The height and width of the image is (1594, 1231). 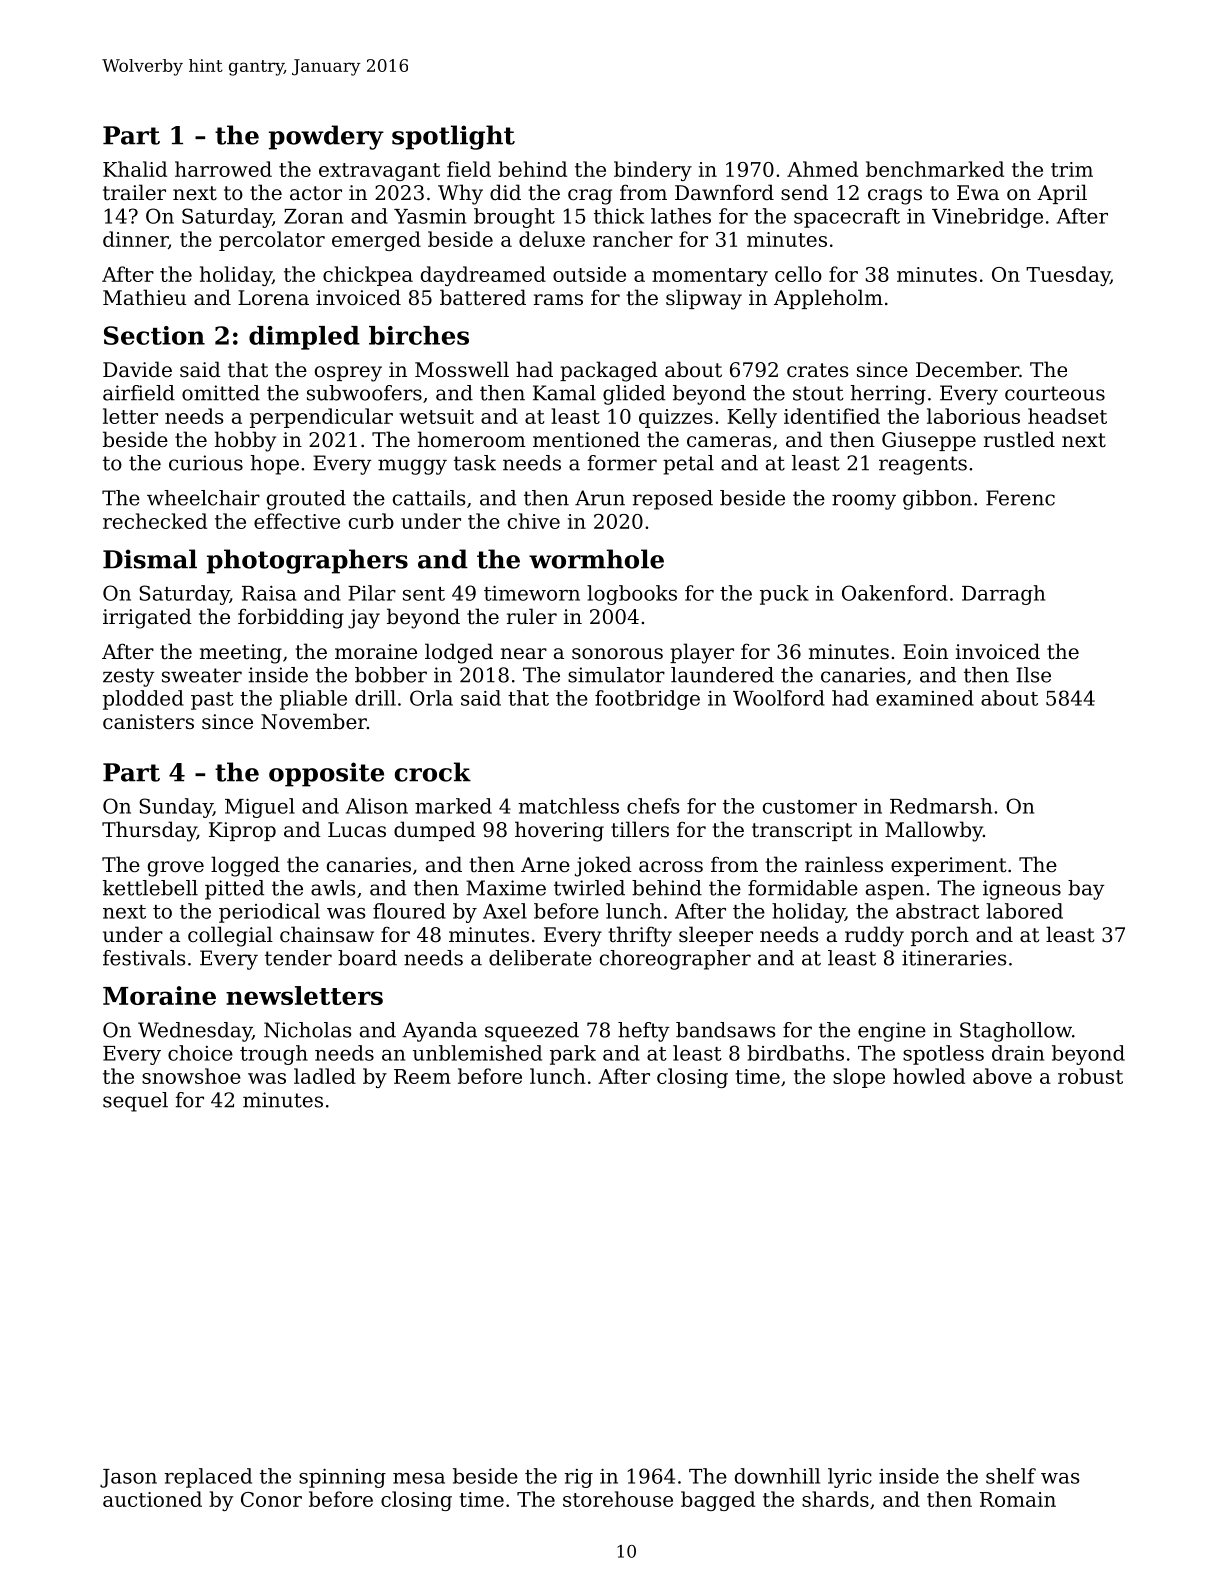 I want to click on harrowed, so click(x=223, y=169).
